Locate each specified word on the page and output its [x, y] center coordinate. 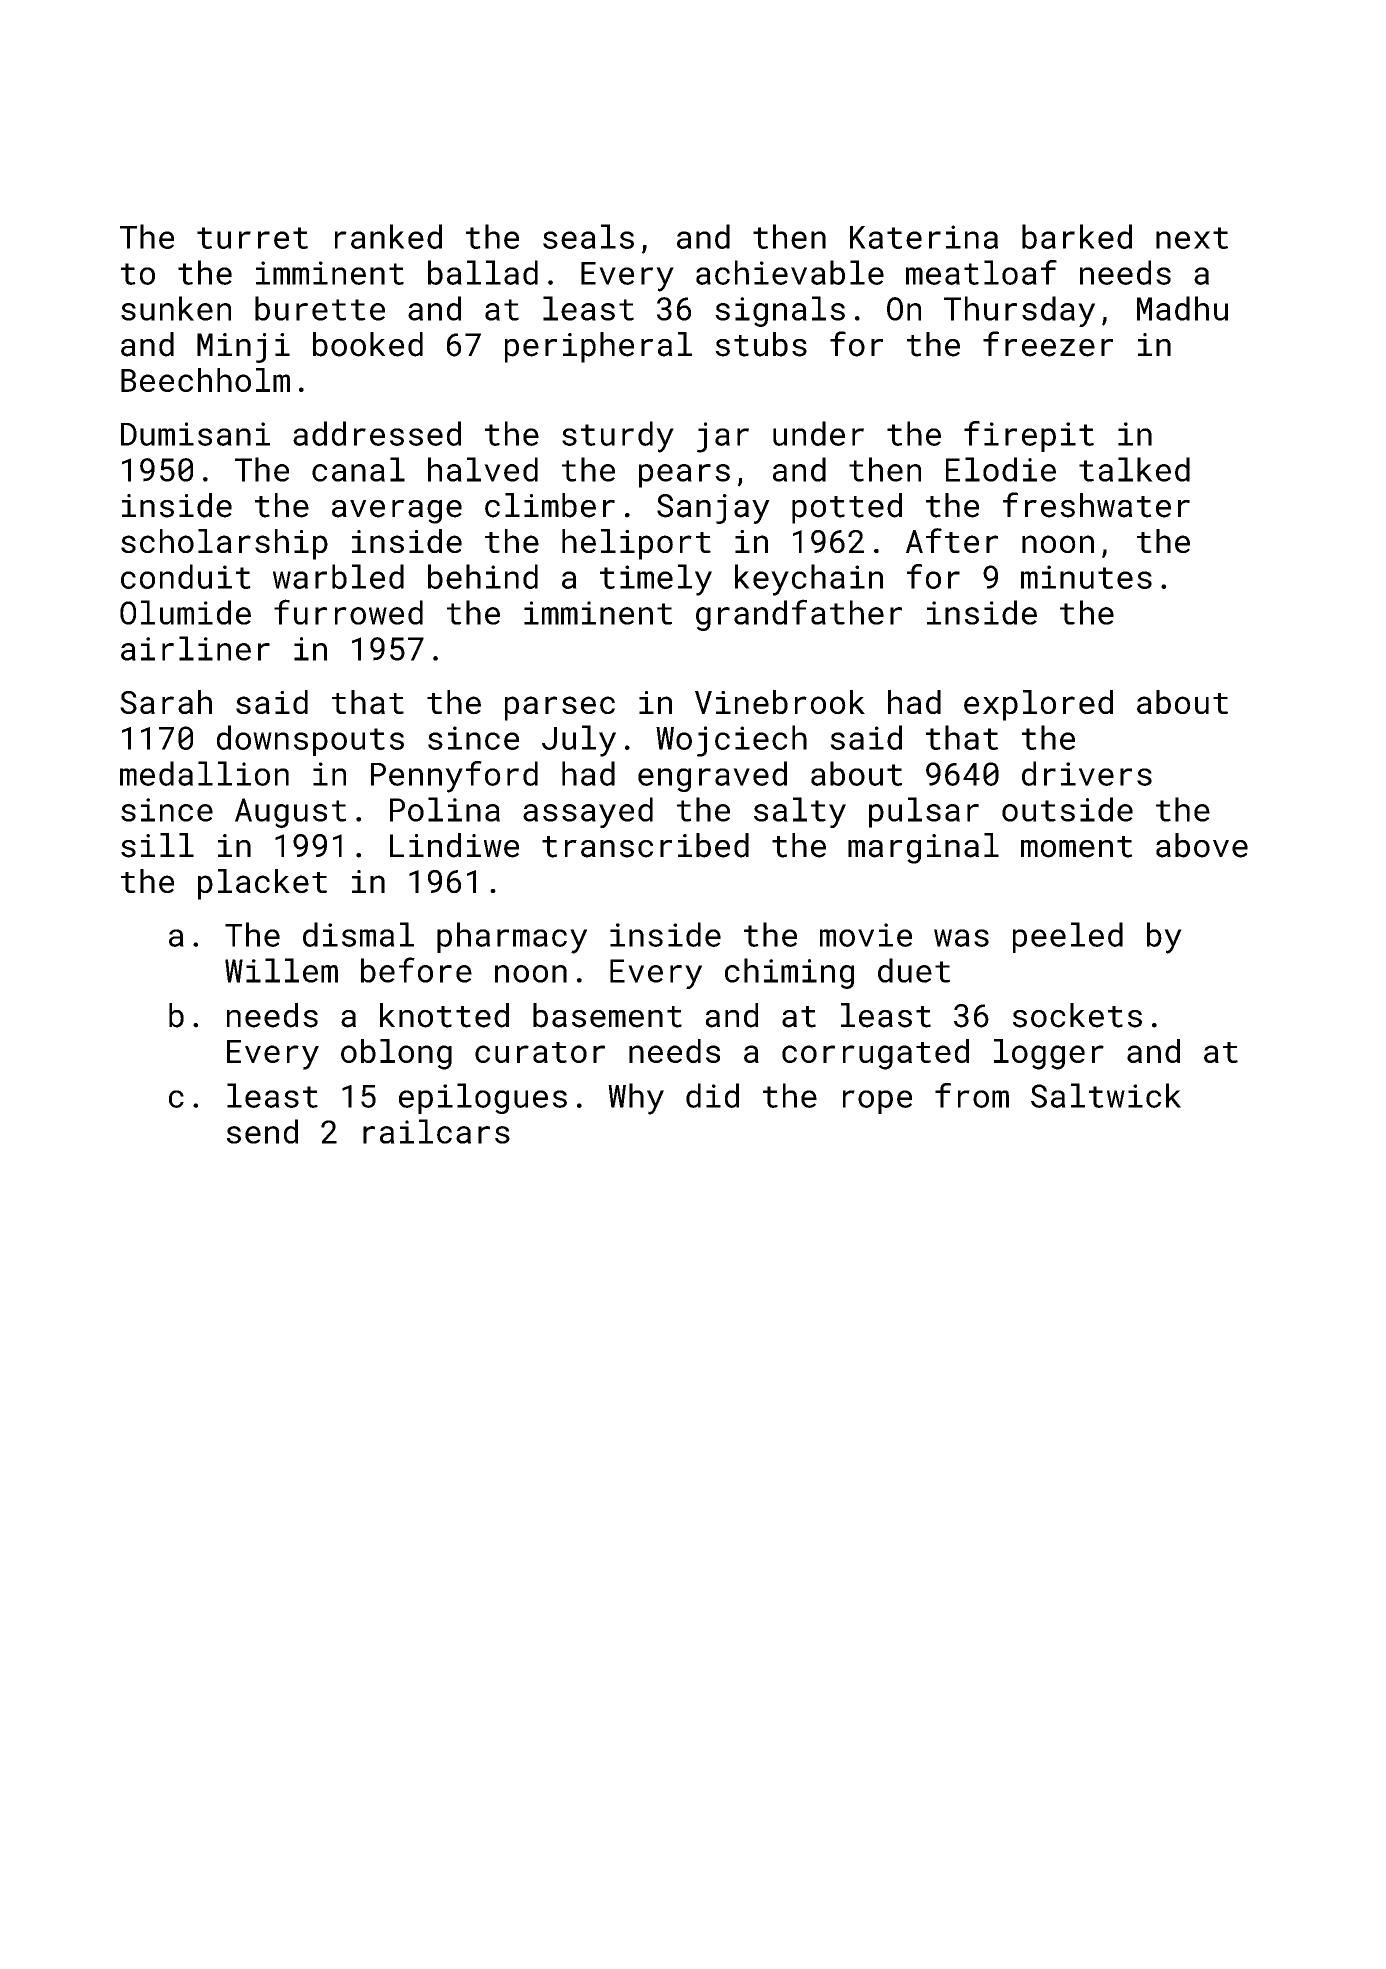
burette [320, 308]
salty [800, 812]
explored [1038, 705]
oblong [396, 1054]
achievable [790, 272]
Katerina [924, 237]
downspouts [310, 740]
